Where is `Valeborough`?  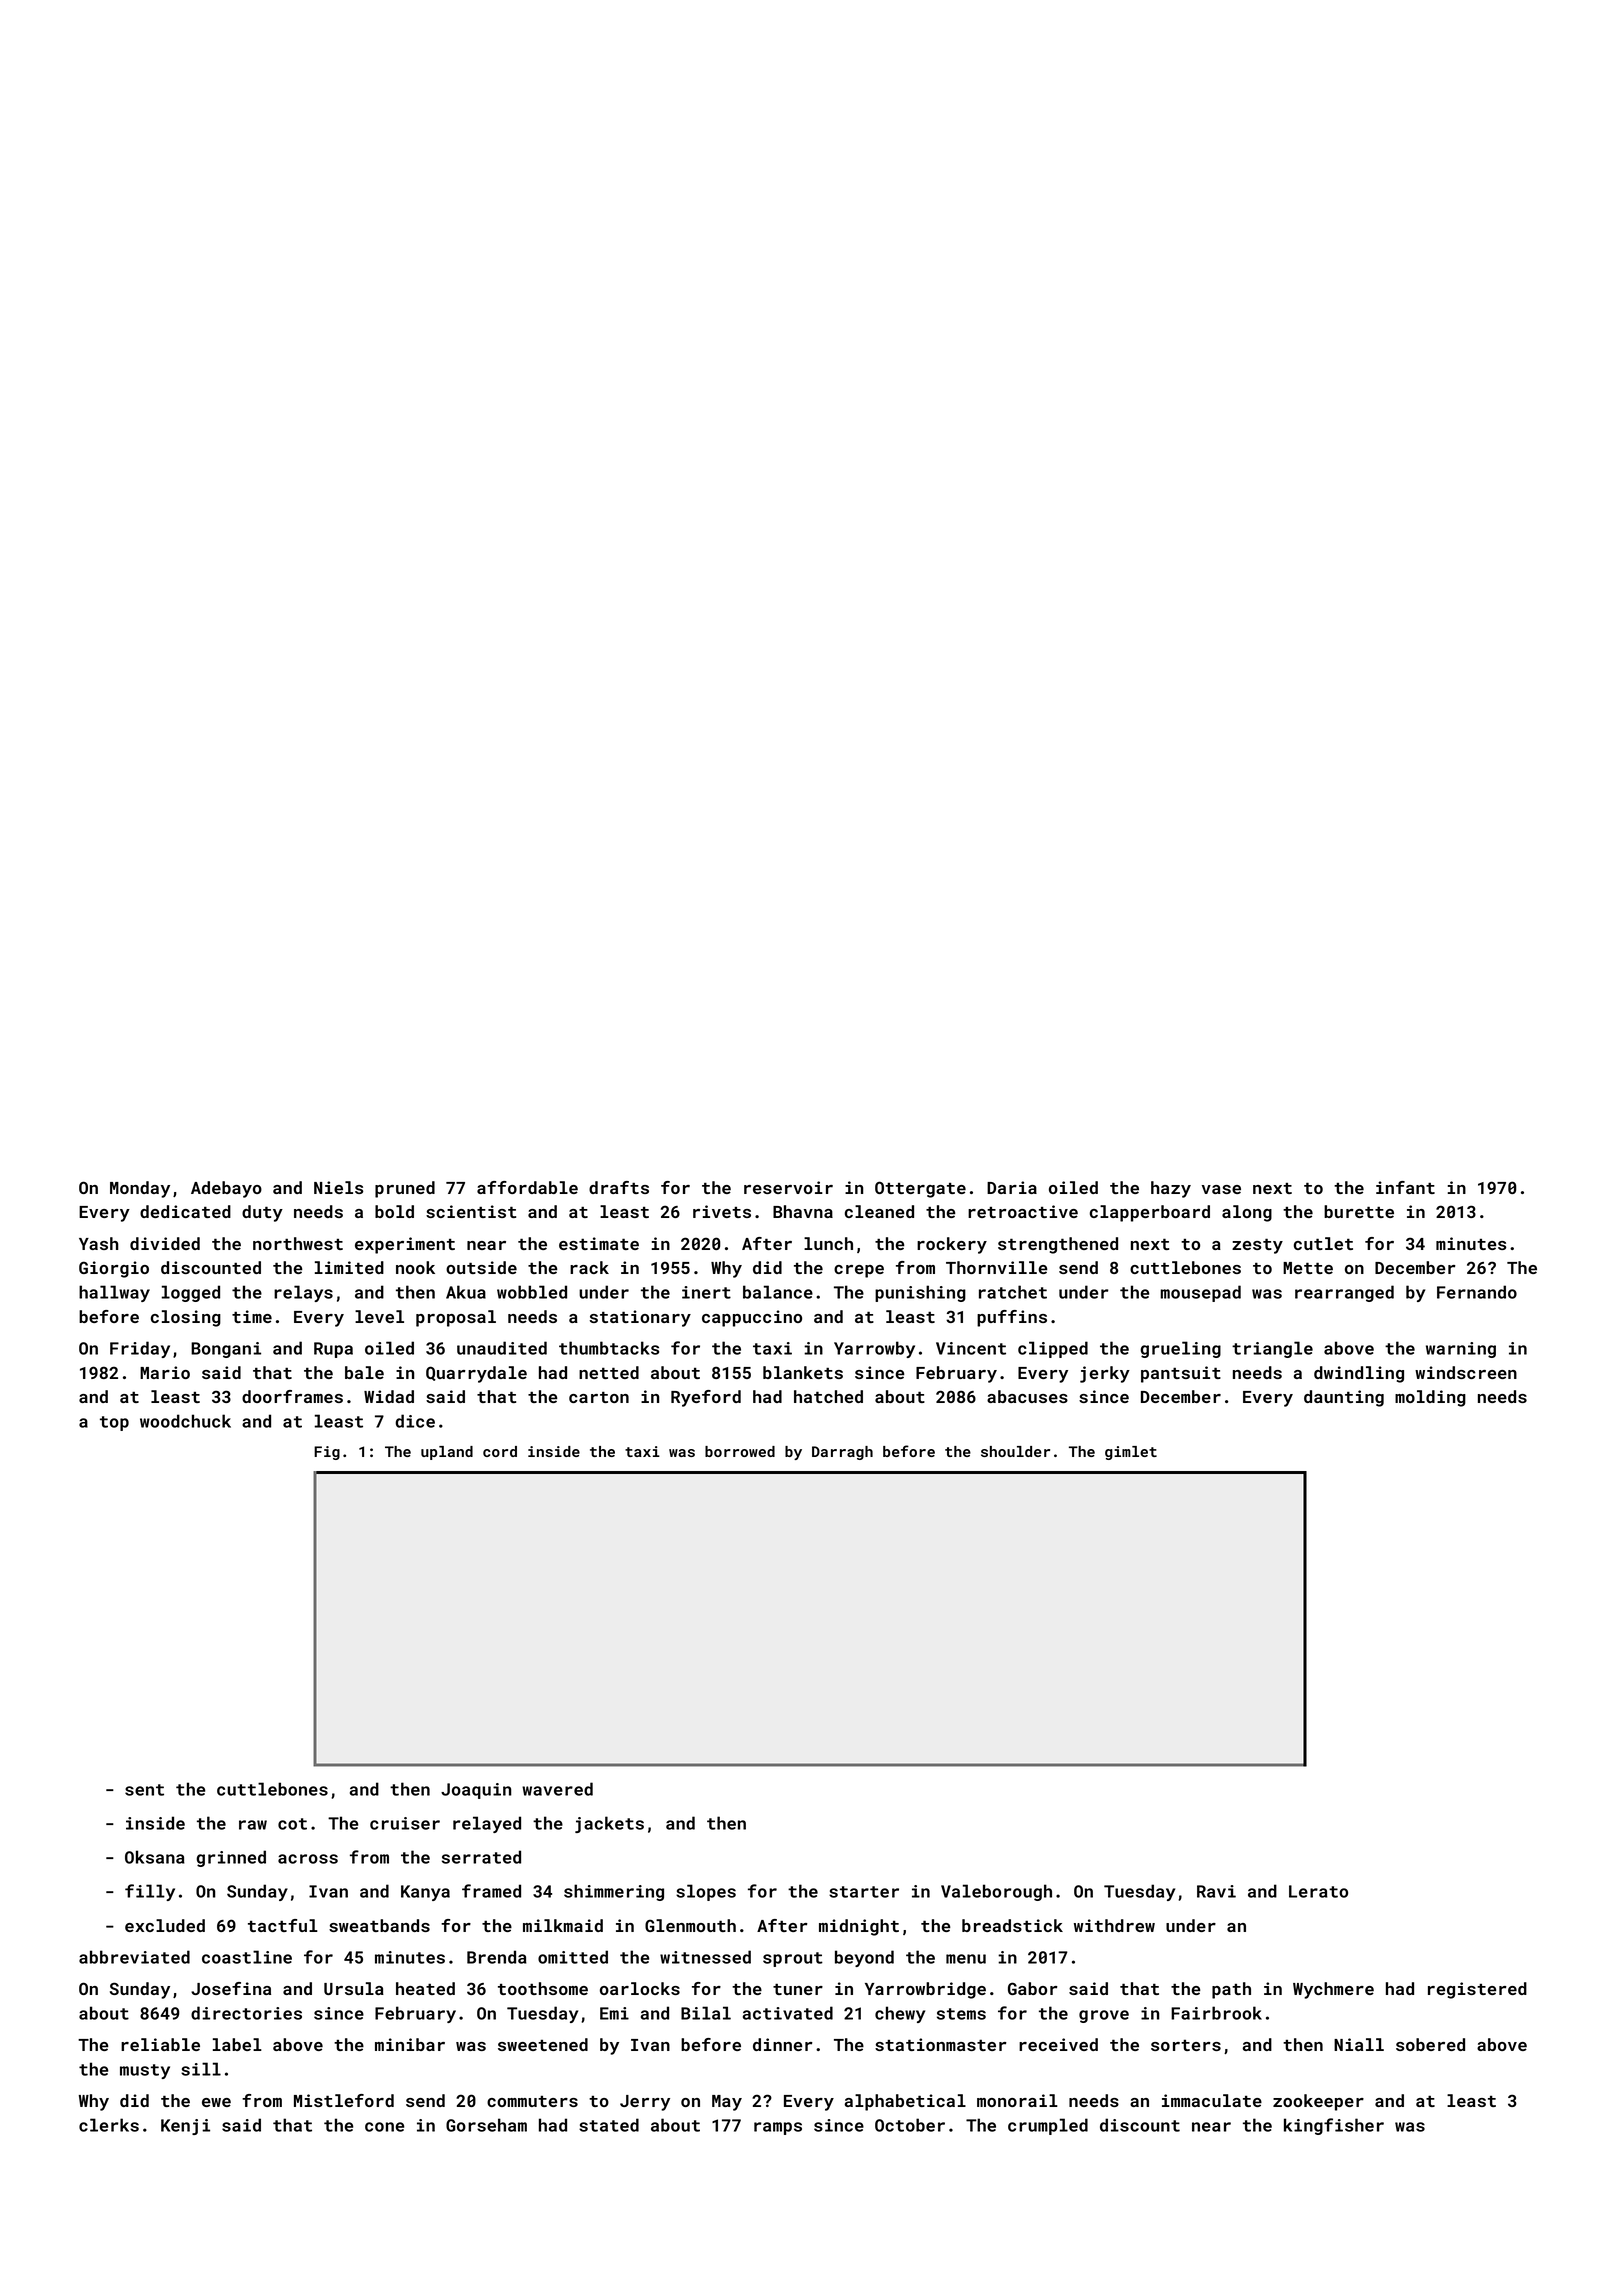 Valeborough is located at coordinates (996, 1892).
